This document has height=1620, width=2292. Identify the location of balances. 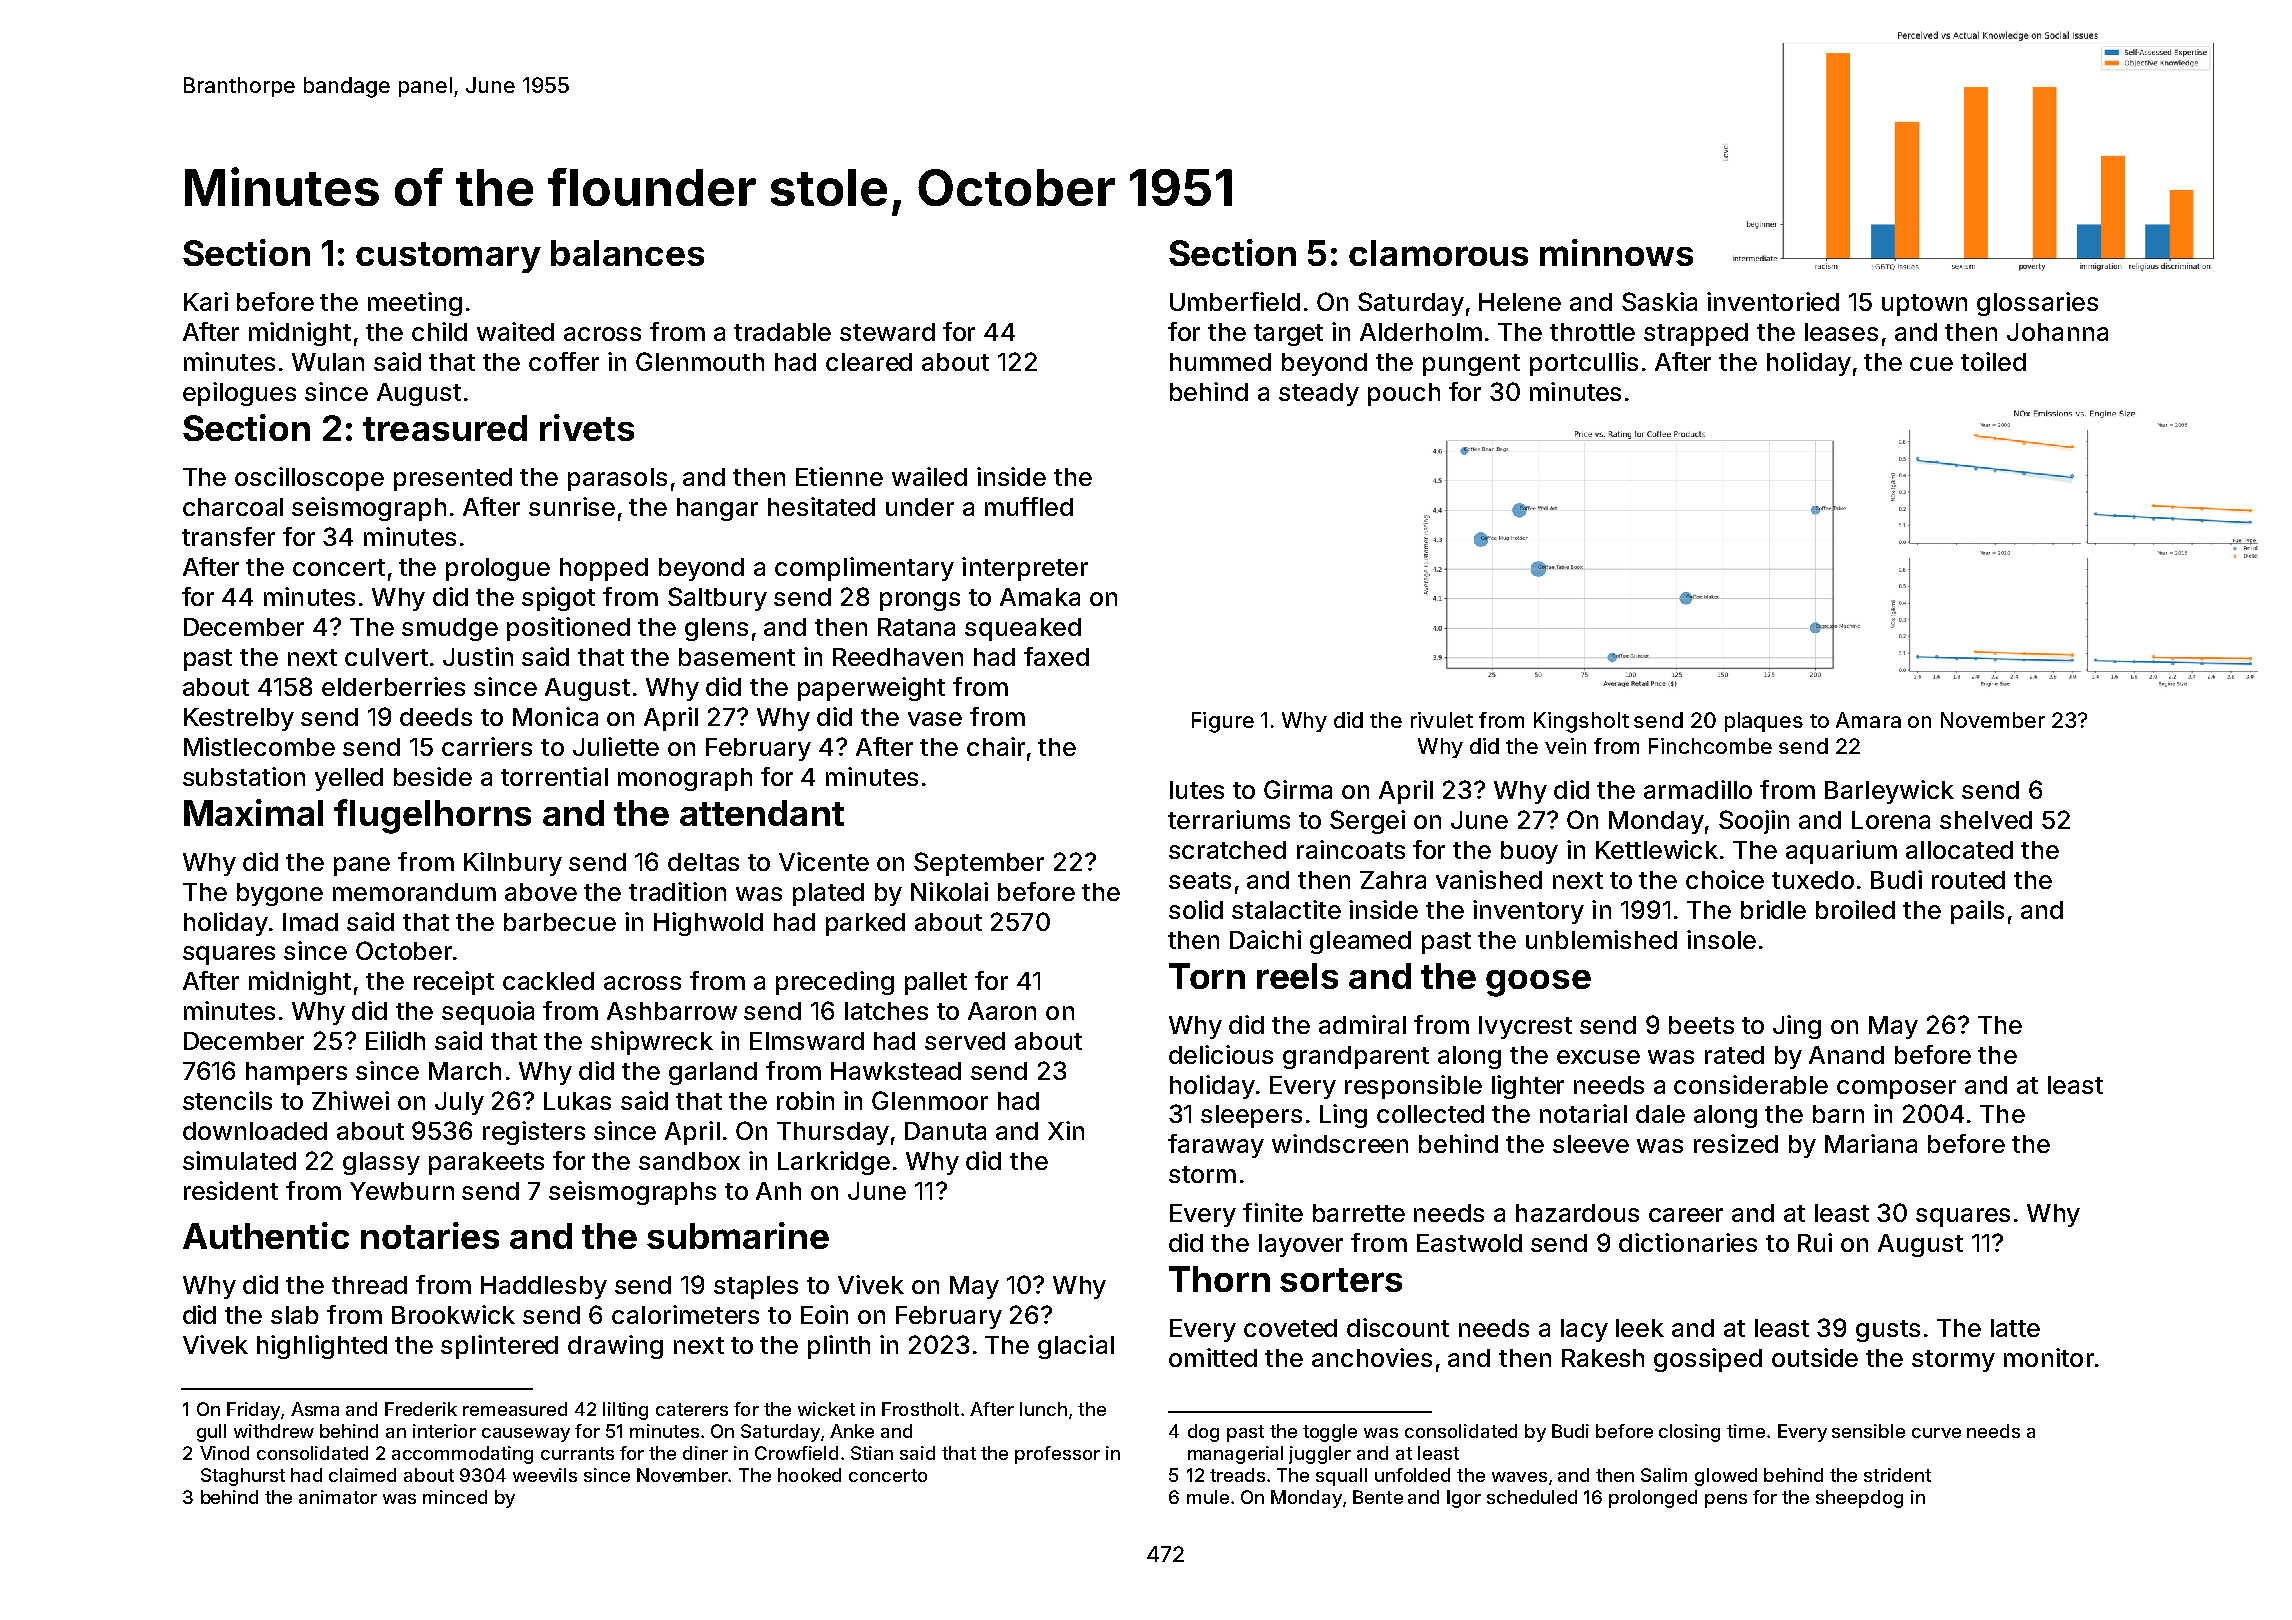
(627, 253).
